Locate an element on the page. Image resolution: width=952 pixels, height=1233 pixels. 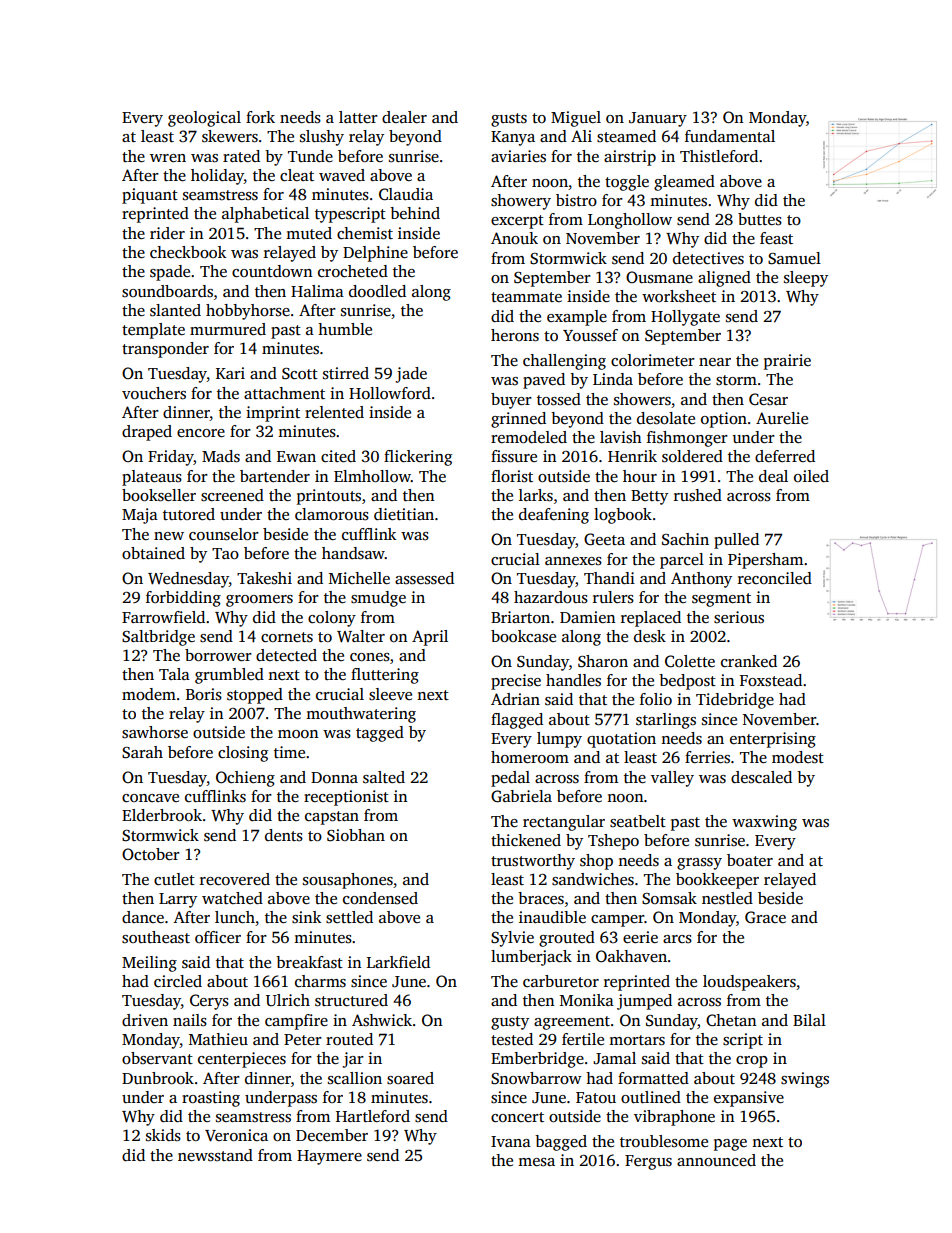
Donna is located at coordinates (334, 777).
